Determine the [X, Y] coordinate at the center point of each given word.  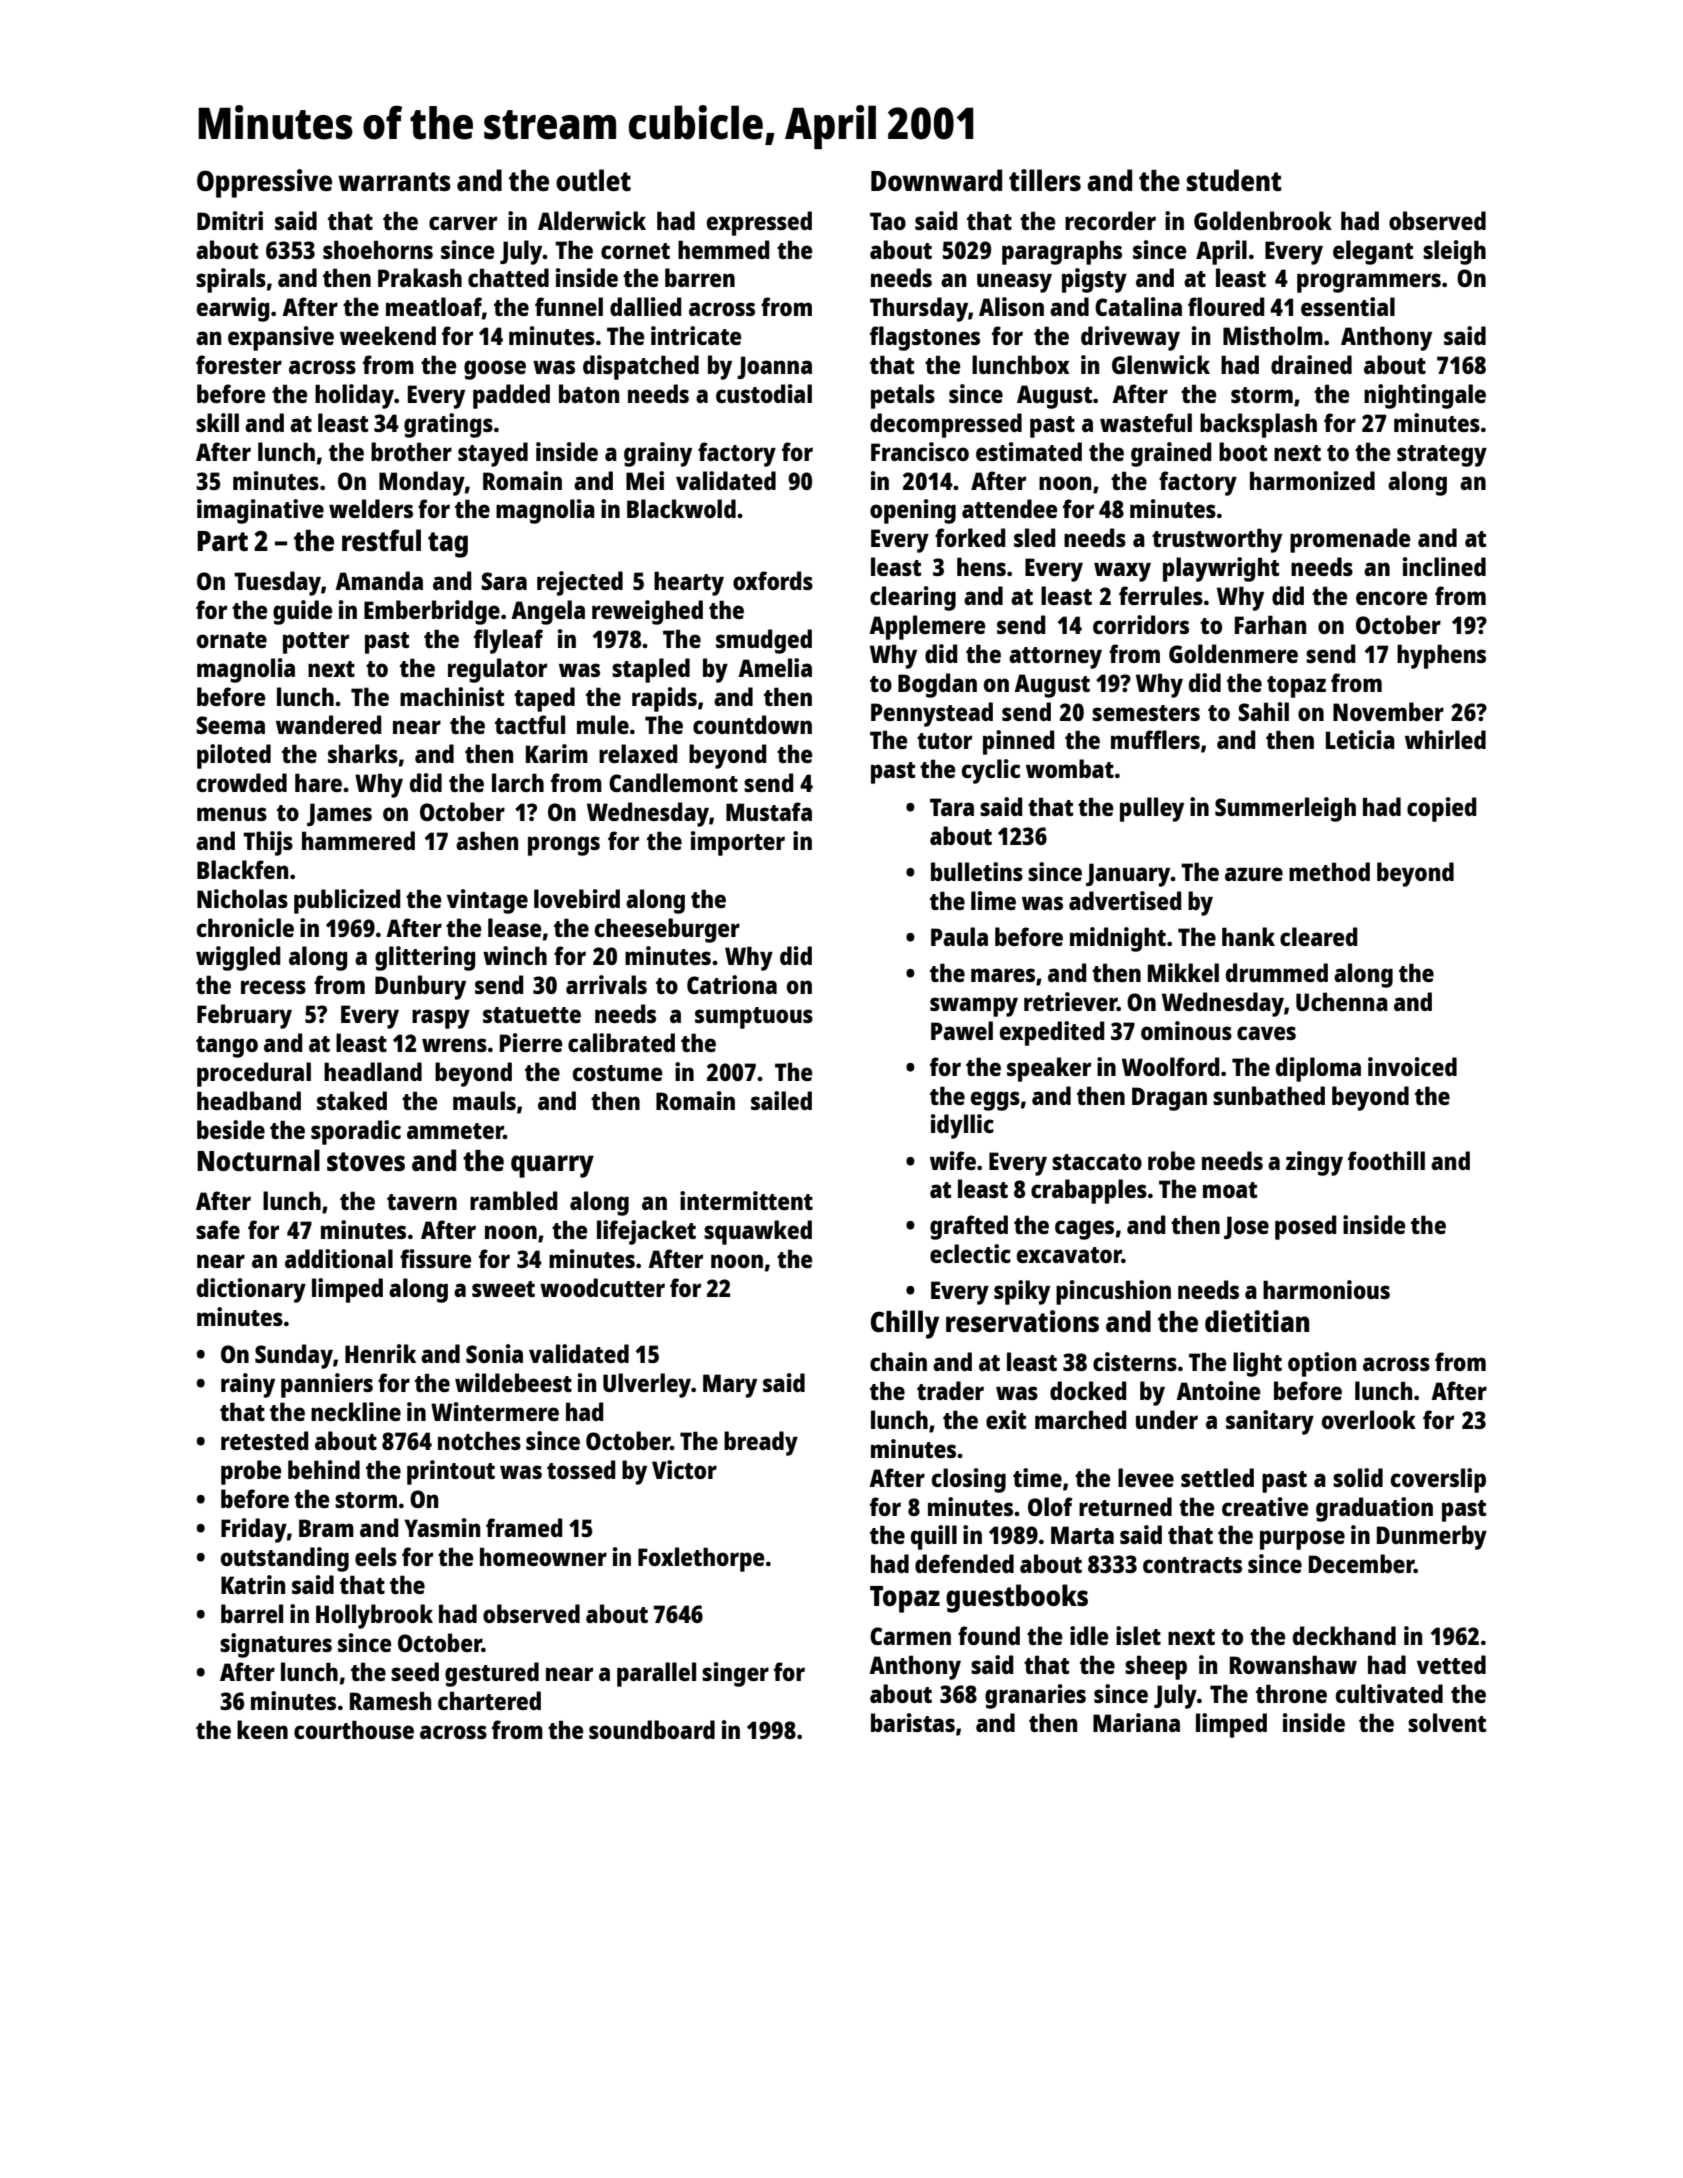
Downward [936, 180]
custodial [764, 393]
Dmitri [230, 220]
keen [262, 1729]
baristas [913, 1722]
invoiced [1412, 1066]
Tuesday [277, 583]
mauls [484, 1100]
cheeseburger [667, 930]
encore [1391, 598]
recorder [1110, 220]
